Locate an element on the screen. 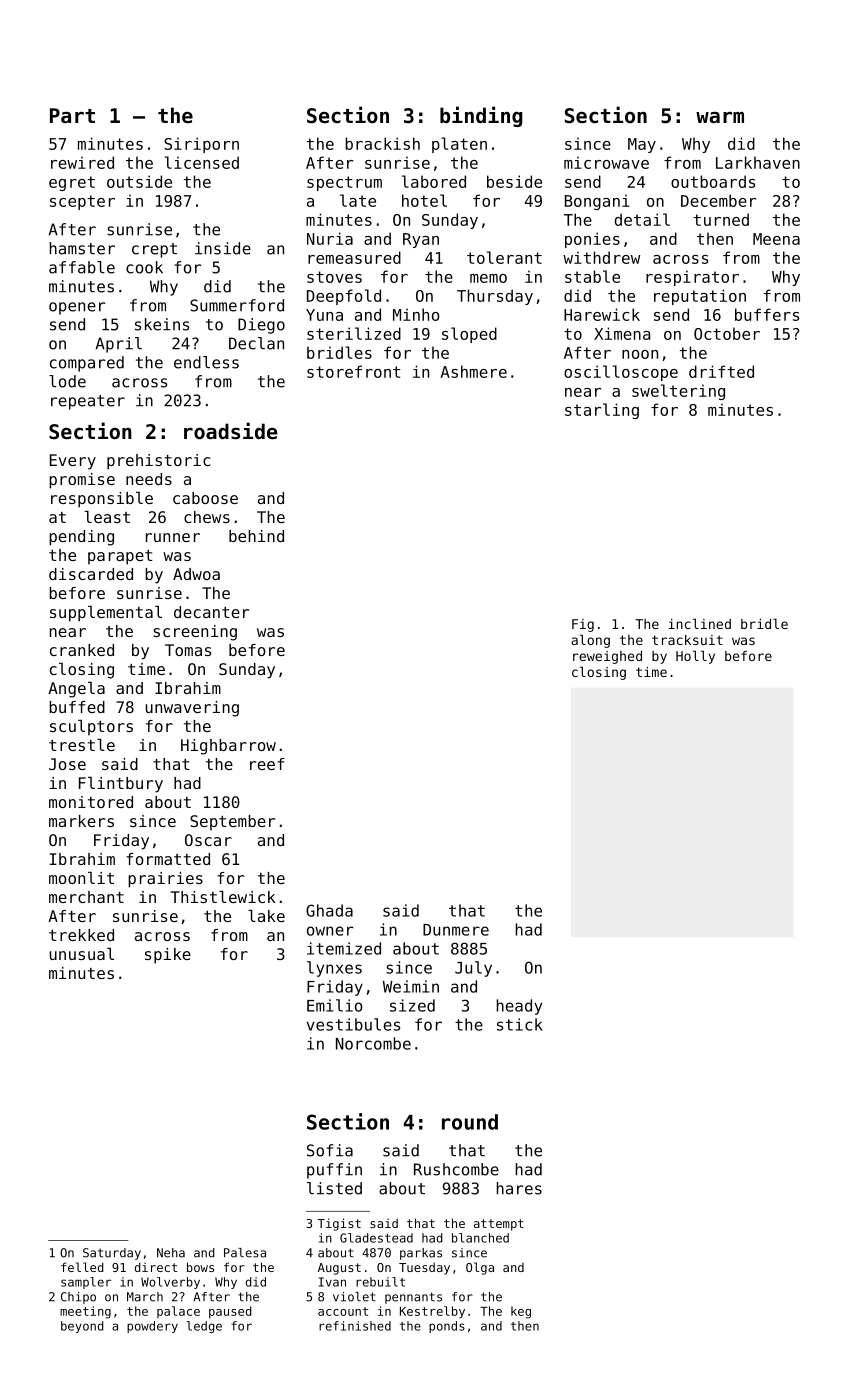  Palesa is located at coordinates (245, 1253).
